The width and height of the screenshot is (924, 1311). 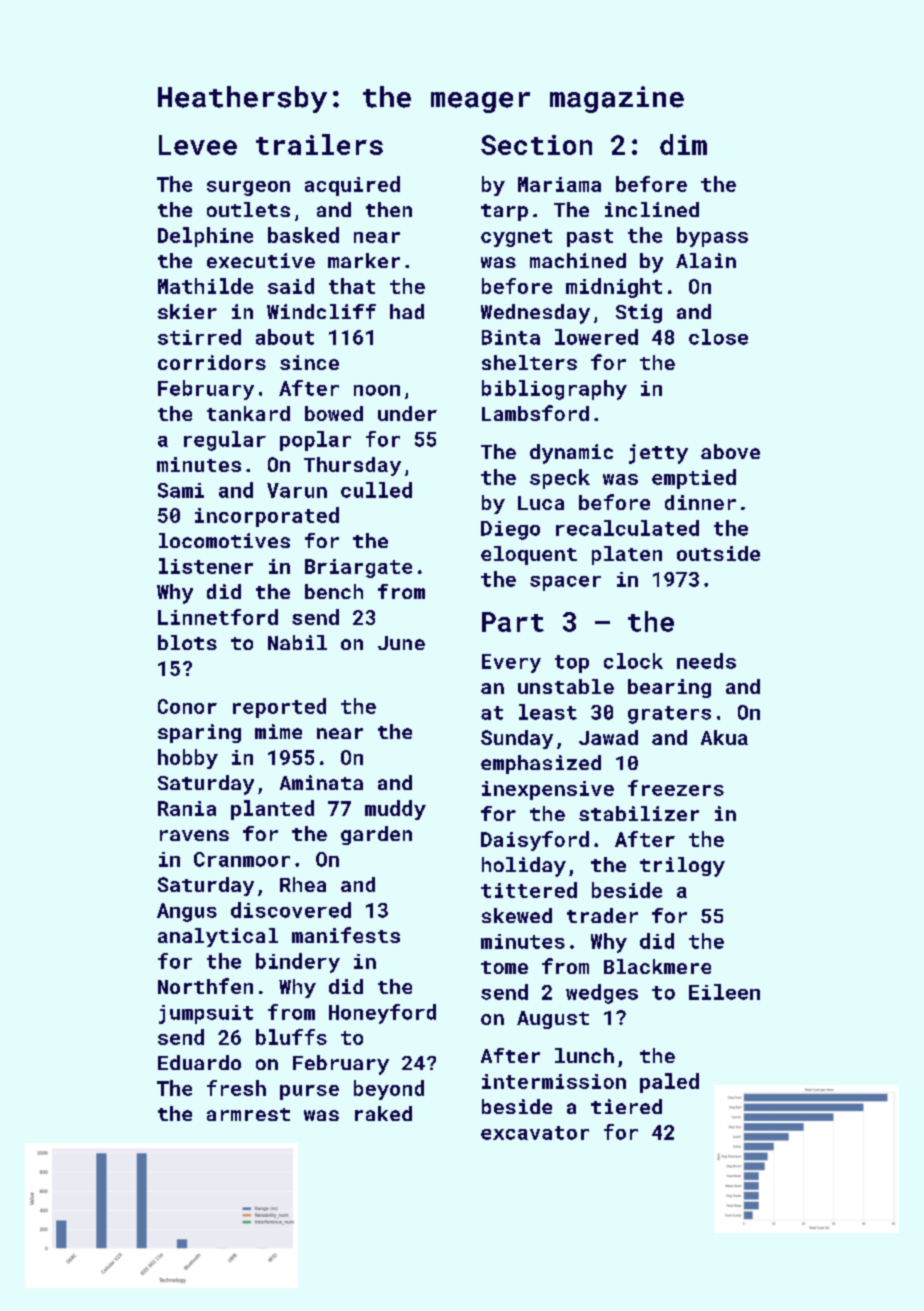 I want to click on Part, so click(x=513, y=622).
